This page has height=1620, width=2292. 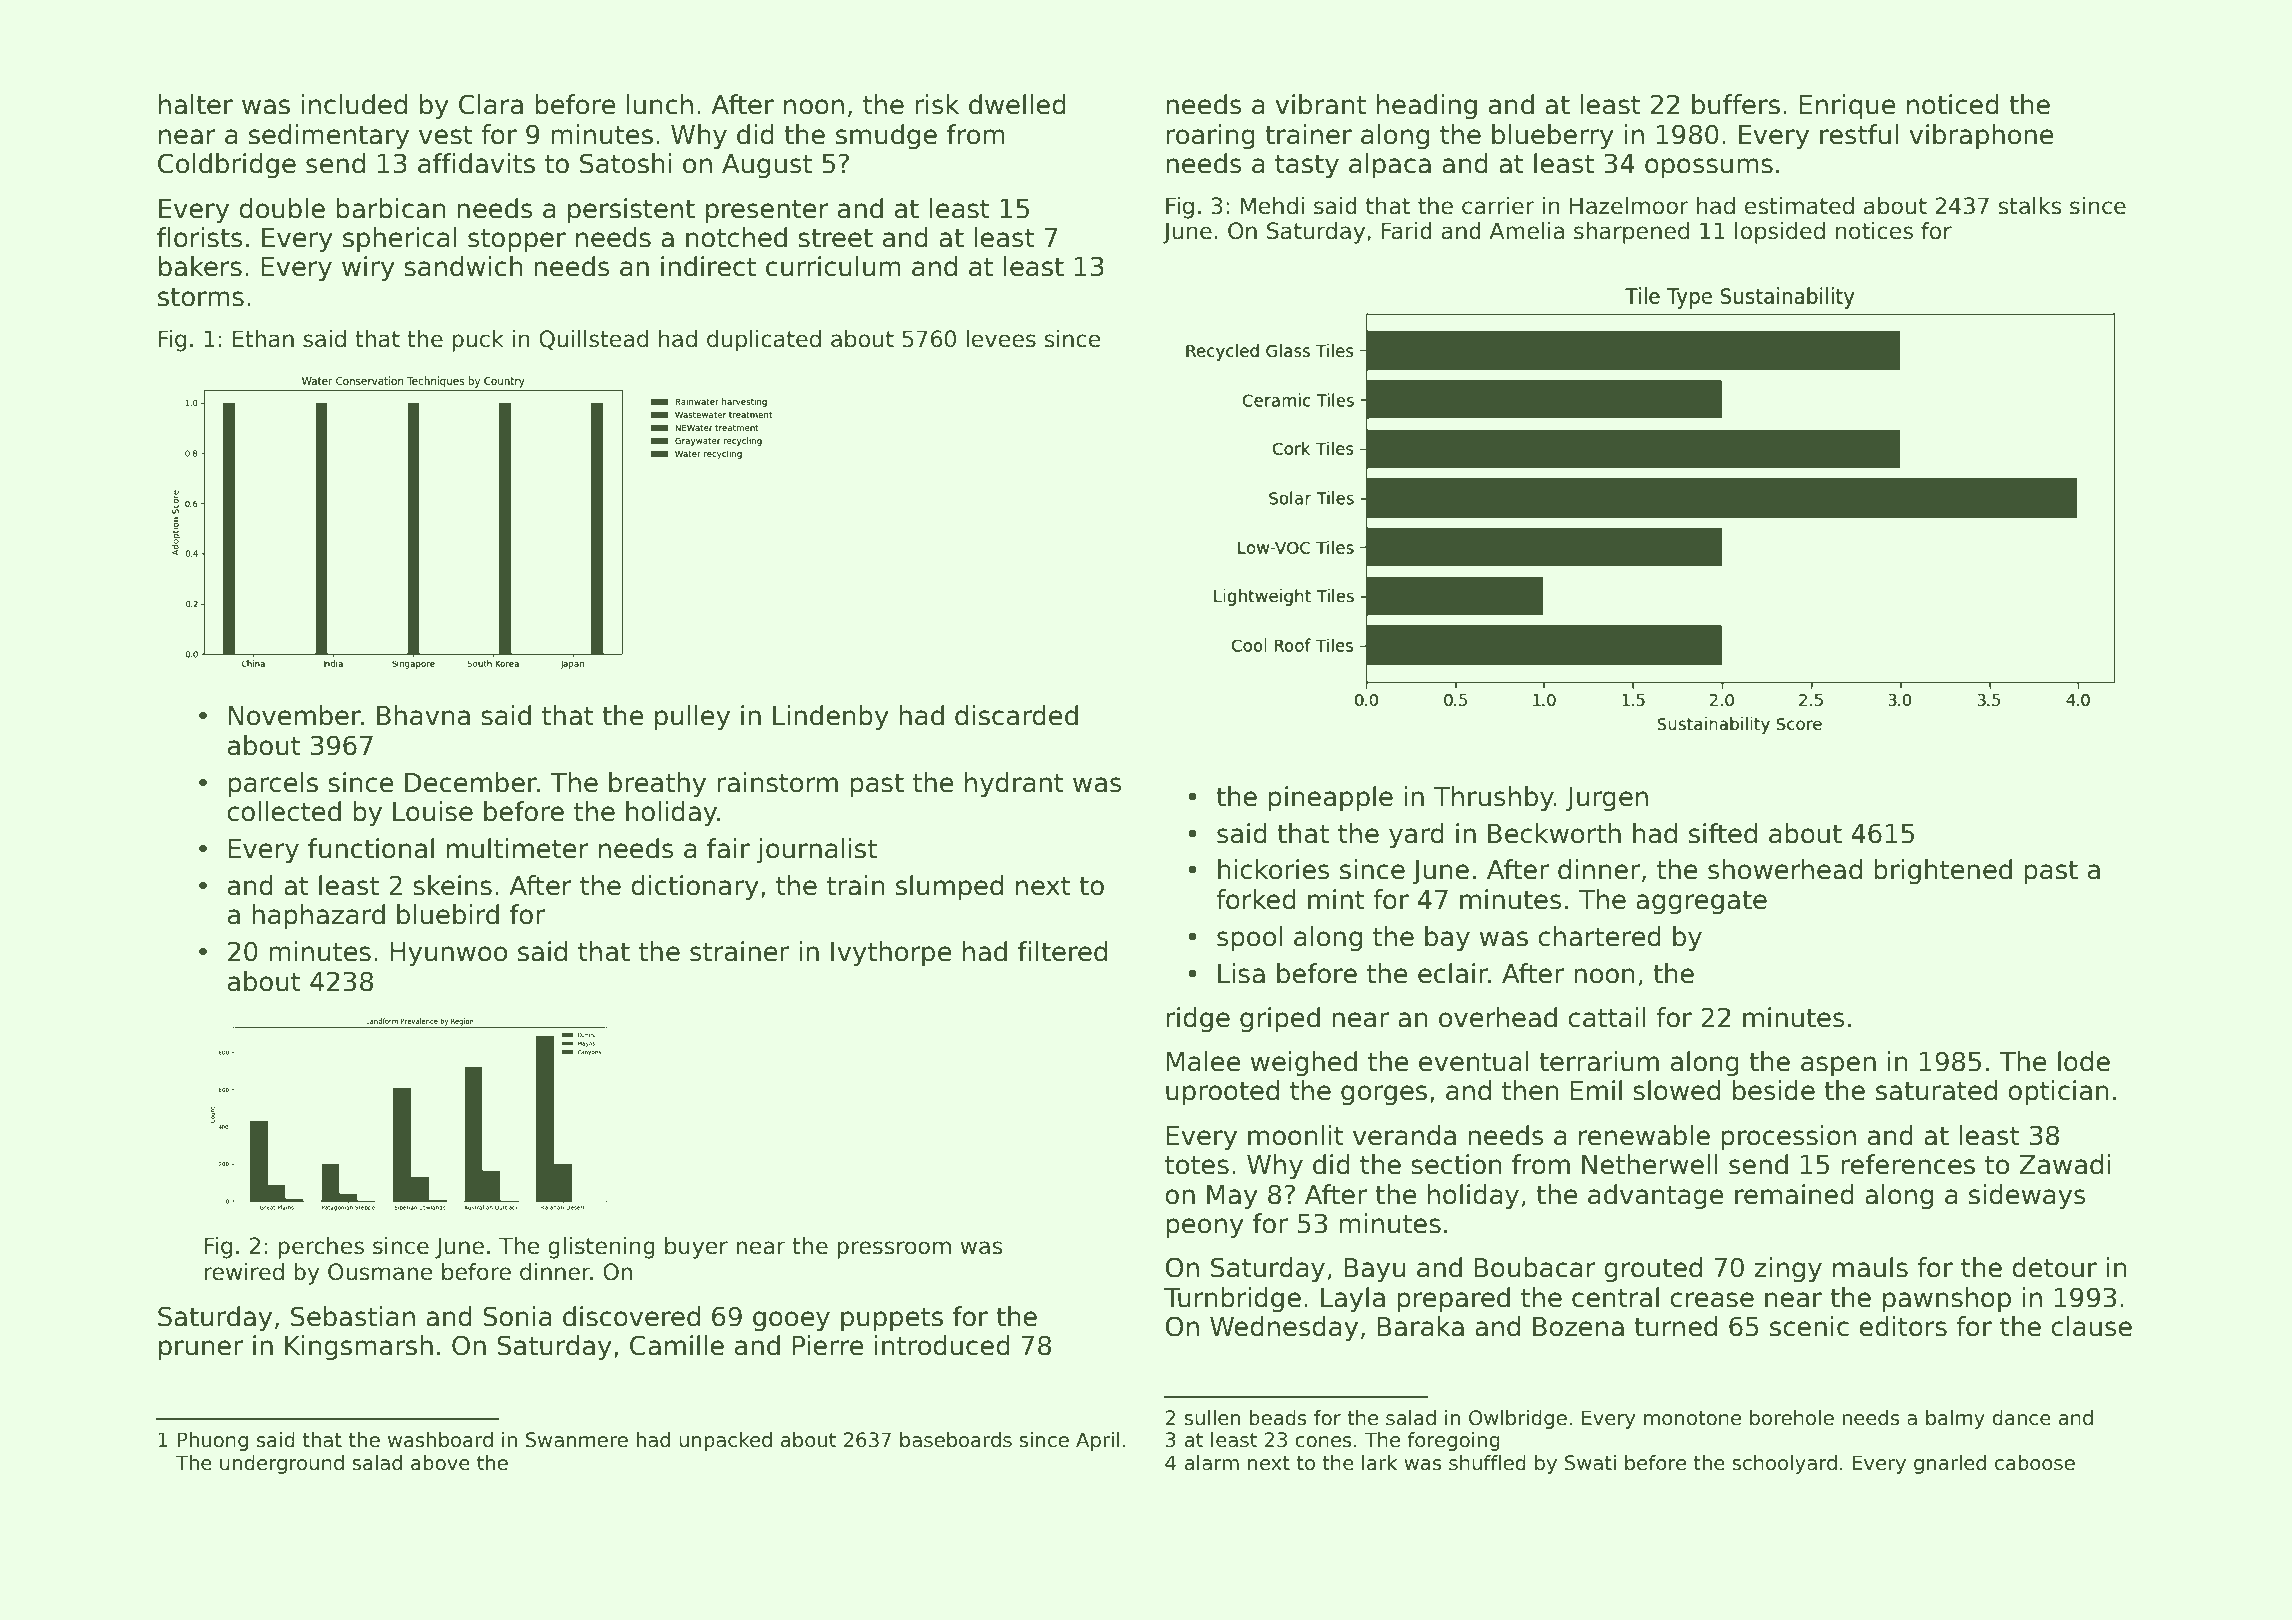 What do you see at coordinates (478, 341) in the page?
I see `puck` at bounding box center [478, 341].
